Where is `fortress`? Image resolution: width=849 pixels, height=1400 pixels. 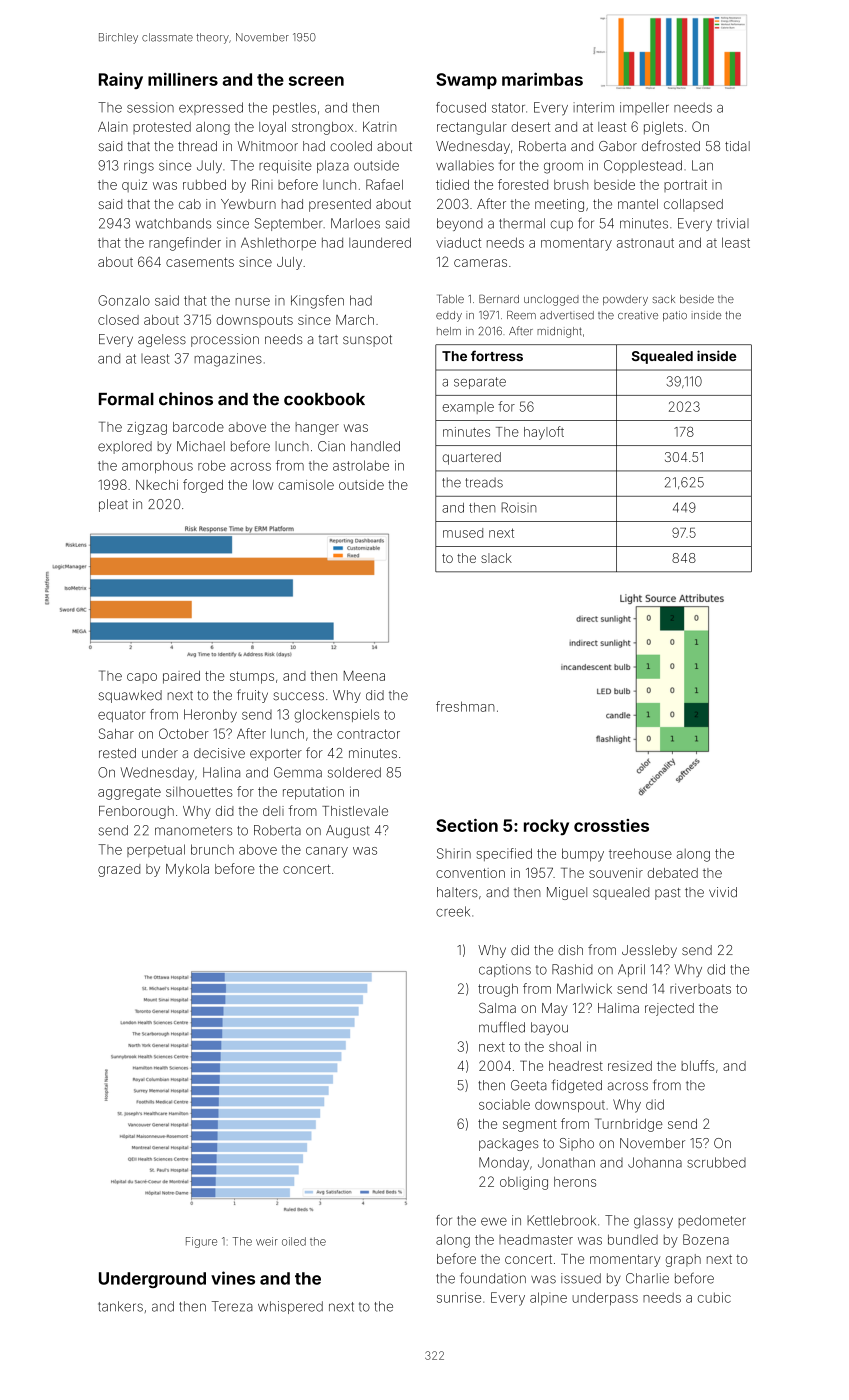
fortress is located at coordinates (497, 355).
